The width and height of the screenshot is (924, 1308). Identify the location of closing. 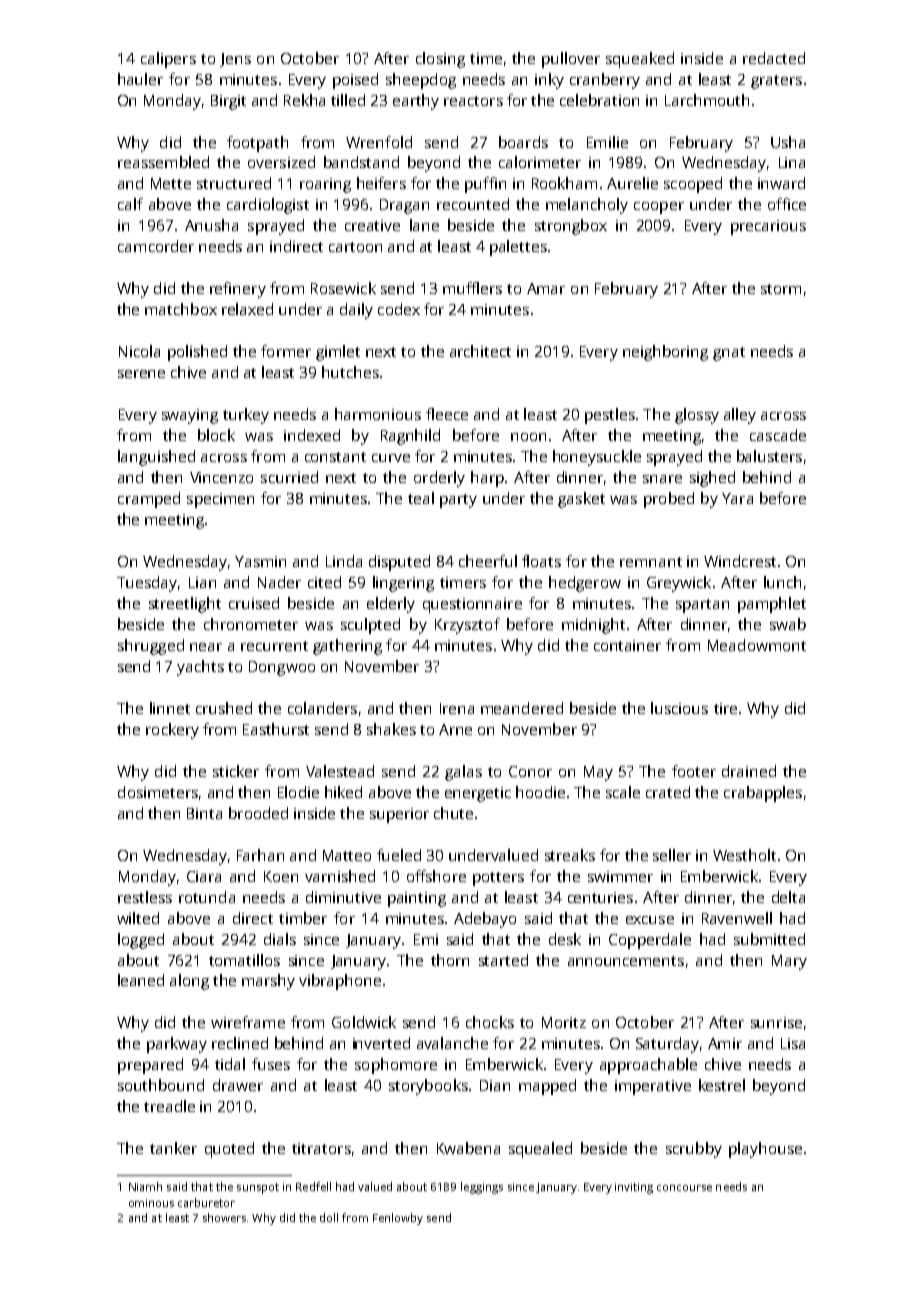
(440, 60).
